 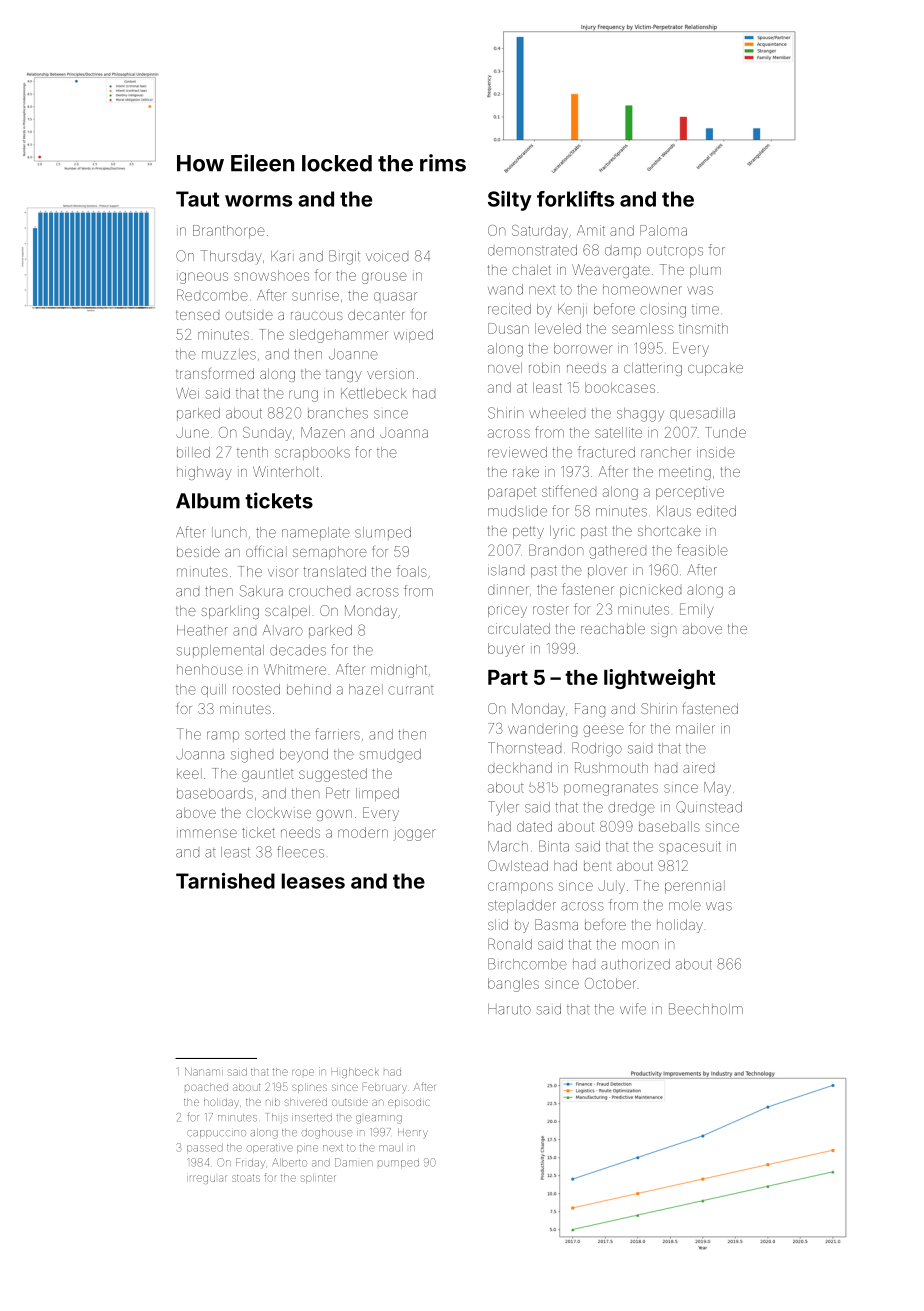 What do you see at coordinates (256, 689) in the screenshot?
I see `roosted` at bounding box center [256, 689].
